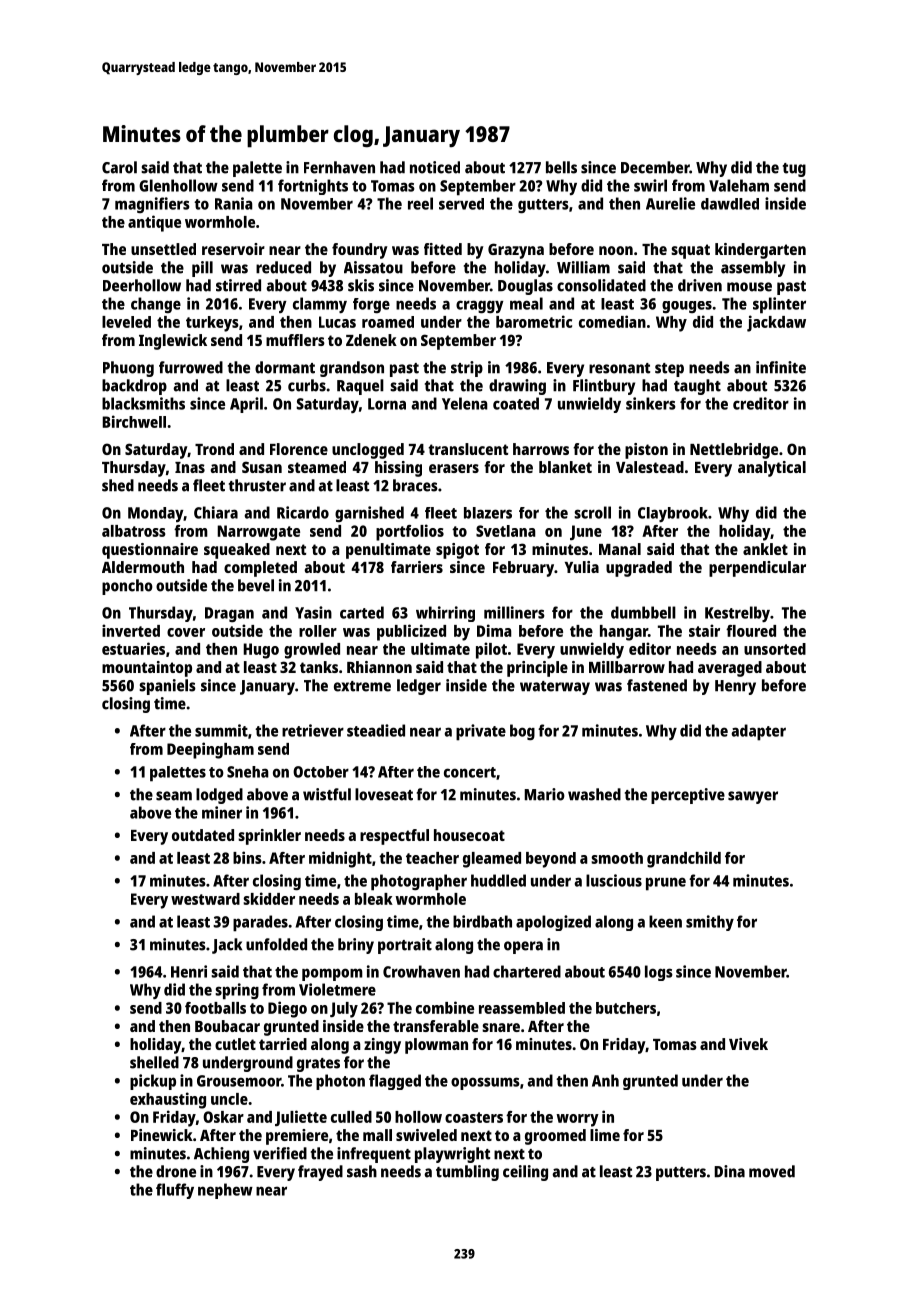 The image size is (908, 1316). What do you see at coordinates (684, 859) in the image?
I see `grandchild` at bounding box center [684, 859].
